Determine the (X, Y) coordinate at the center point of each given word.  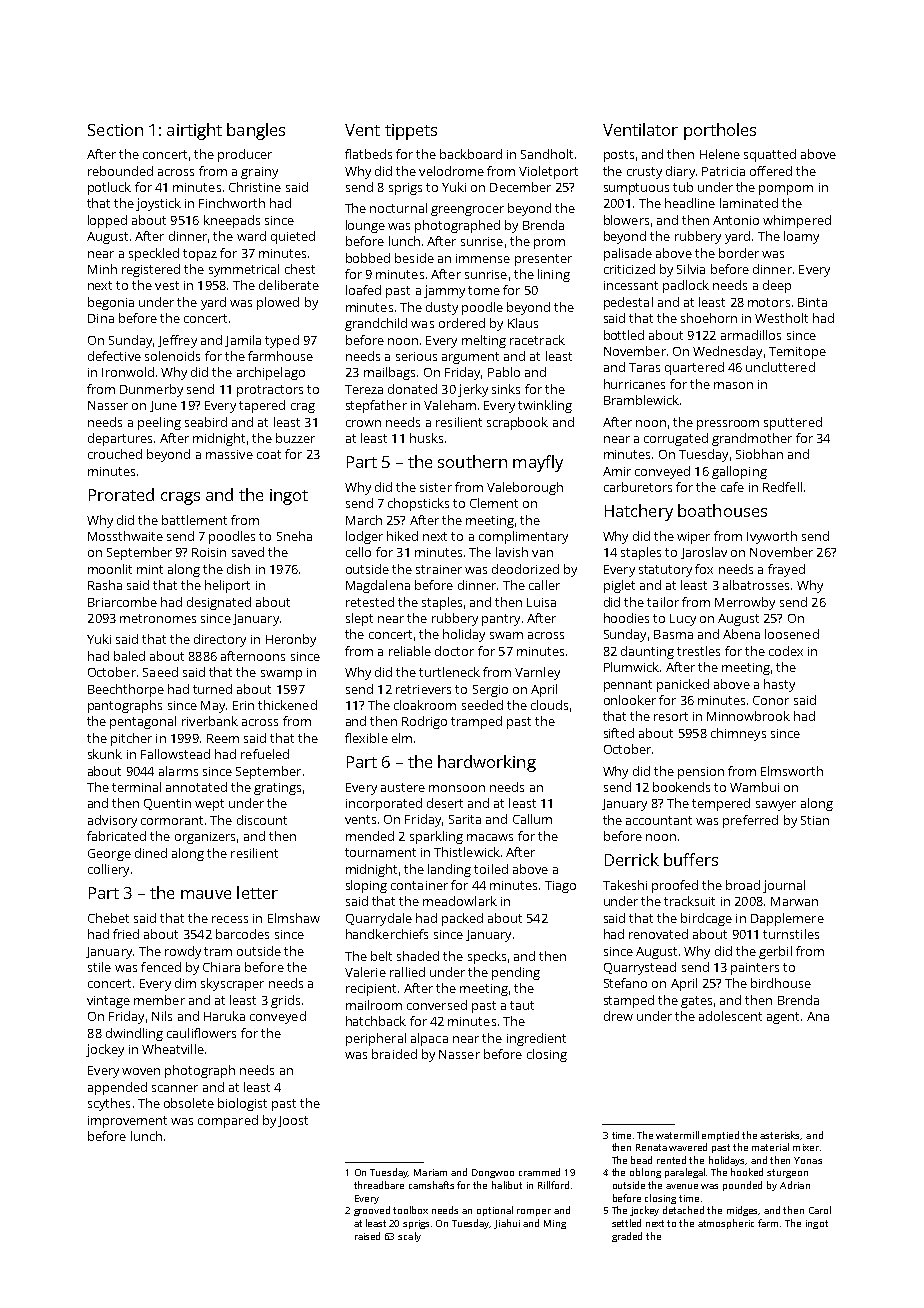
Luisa (541, 602)
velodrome (451, 171)
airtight (194, 131)
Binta (812, 302)
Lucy (683, 620)
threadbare (379, 1185)
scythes (109, 1104)
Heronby (291, 640)
